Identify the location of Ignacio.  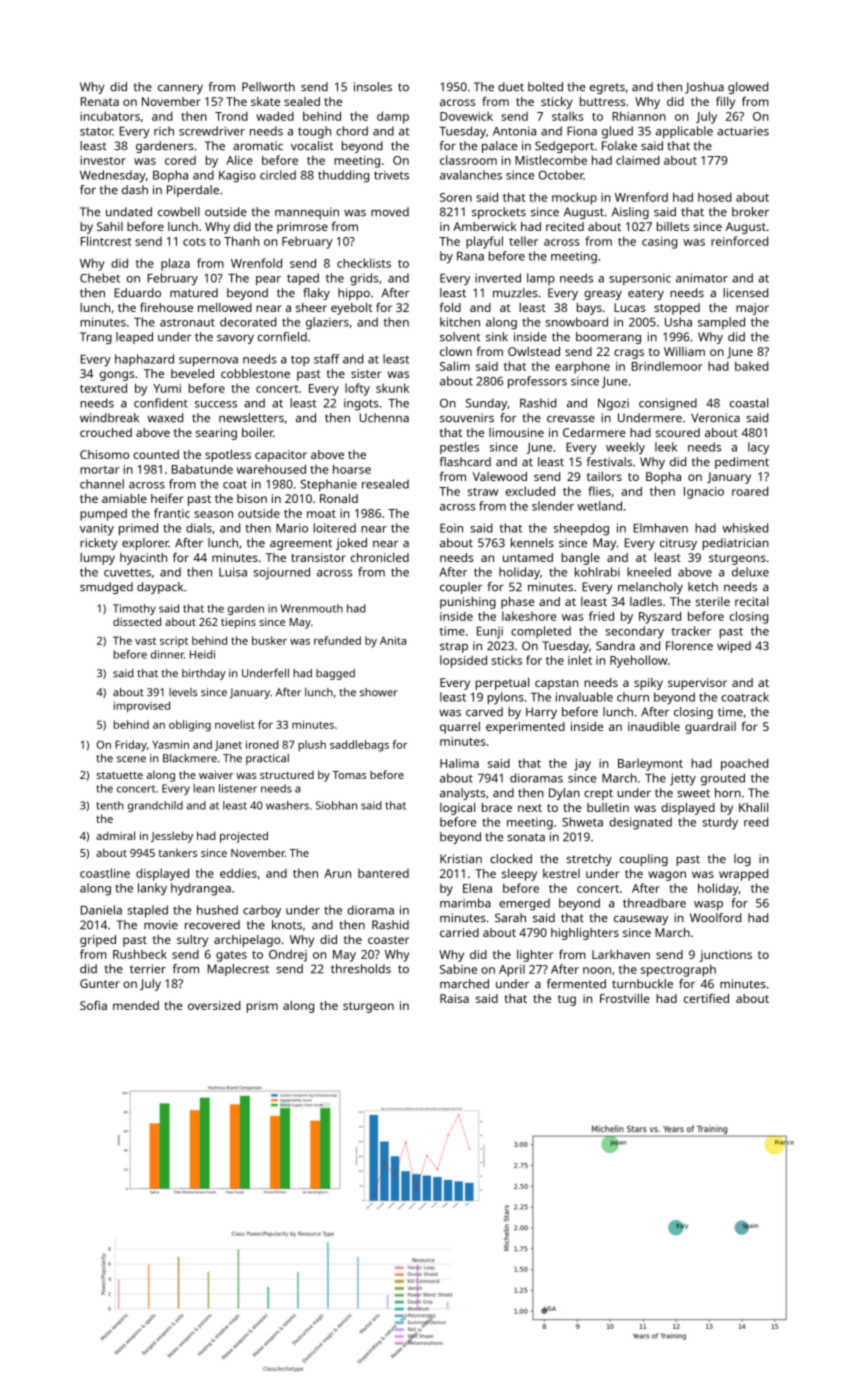
(704, 493).
